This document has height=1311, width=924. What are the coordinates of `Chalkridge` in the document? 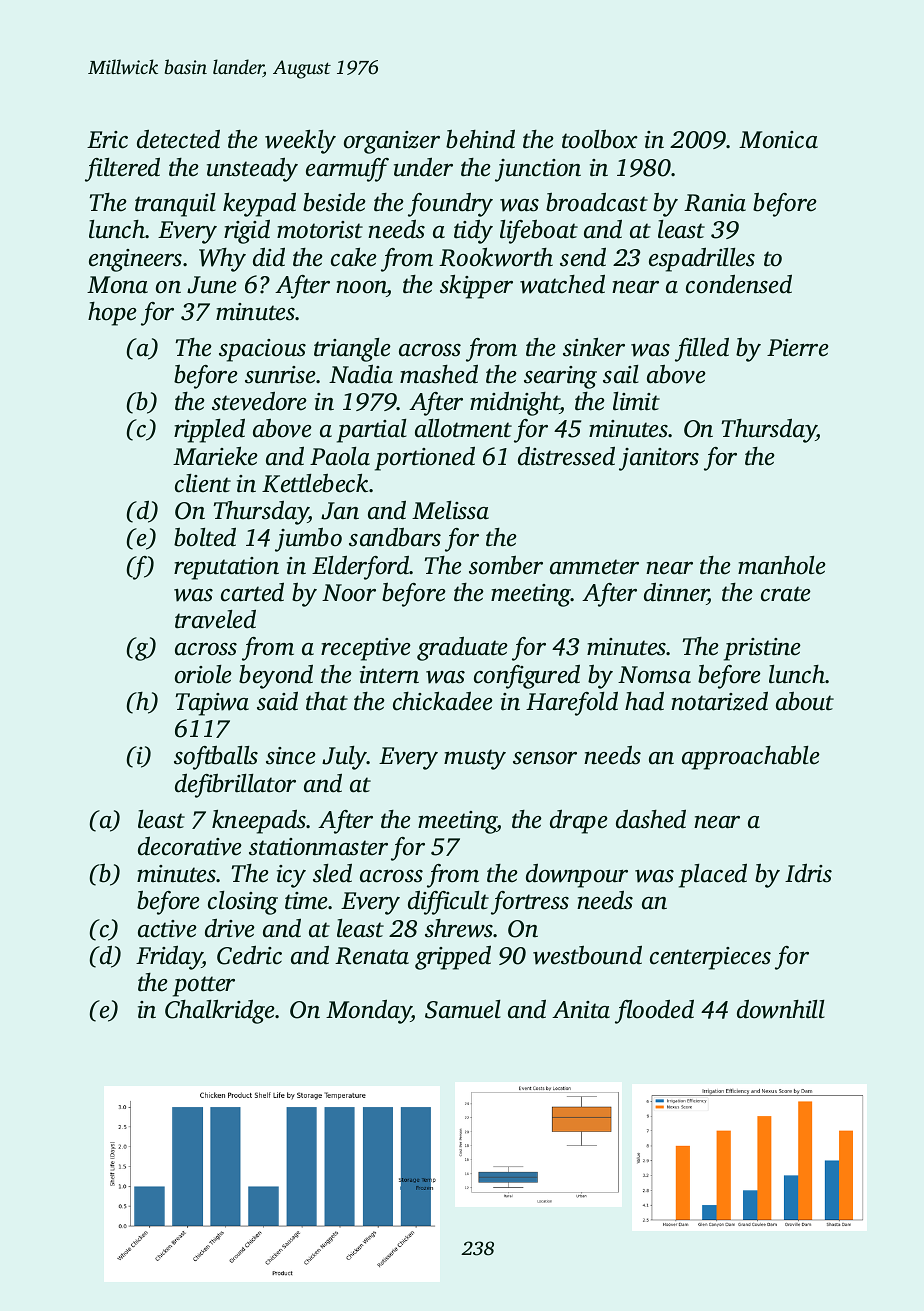 It's located at (220, 1011).
